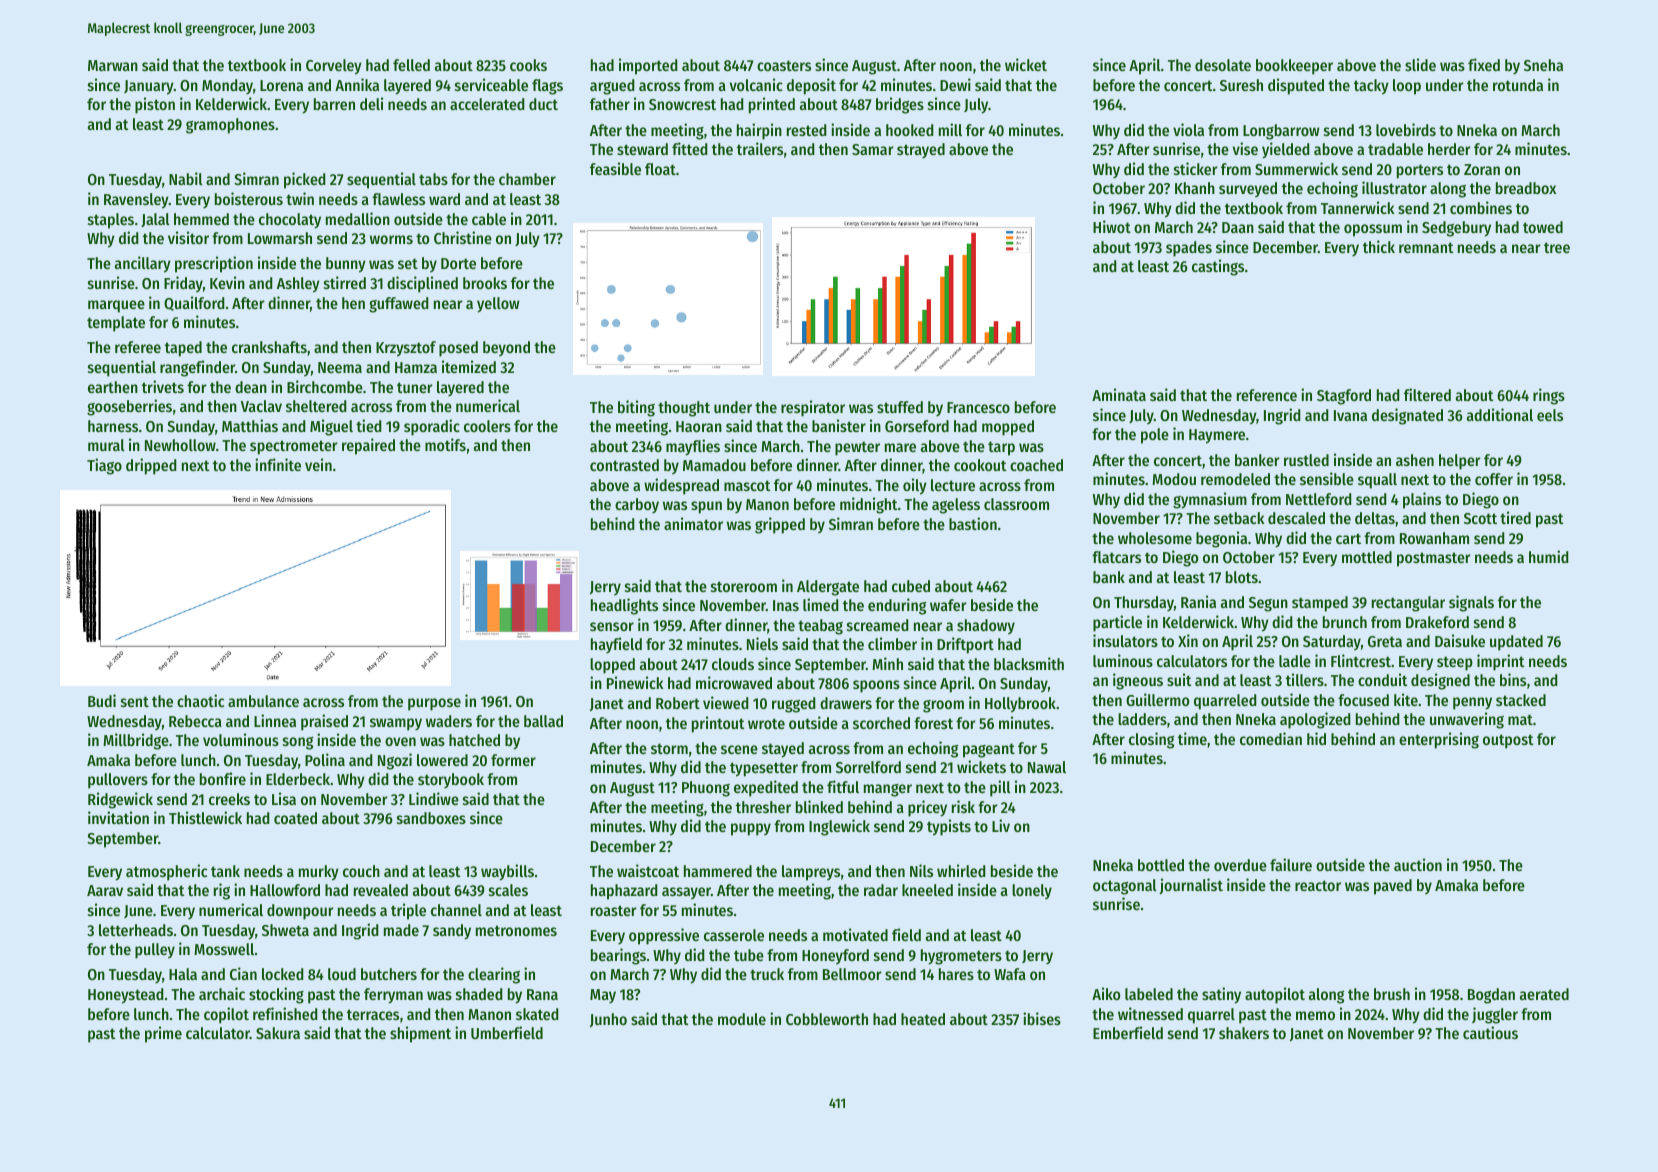 The width and height of the screenshot is (1658, 1172). What do you see at coordinates (537, 1014) in the screenshot?
I see `skated` at bounding box center [537, 1014].
